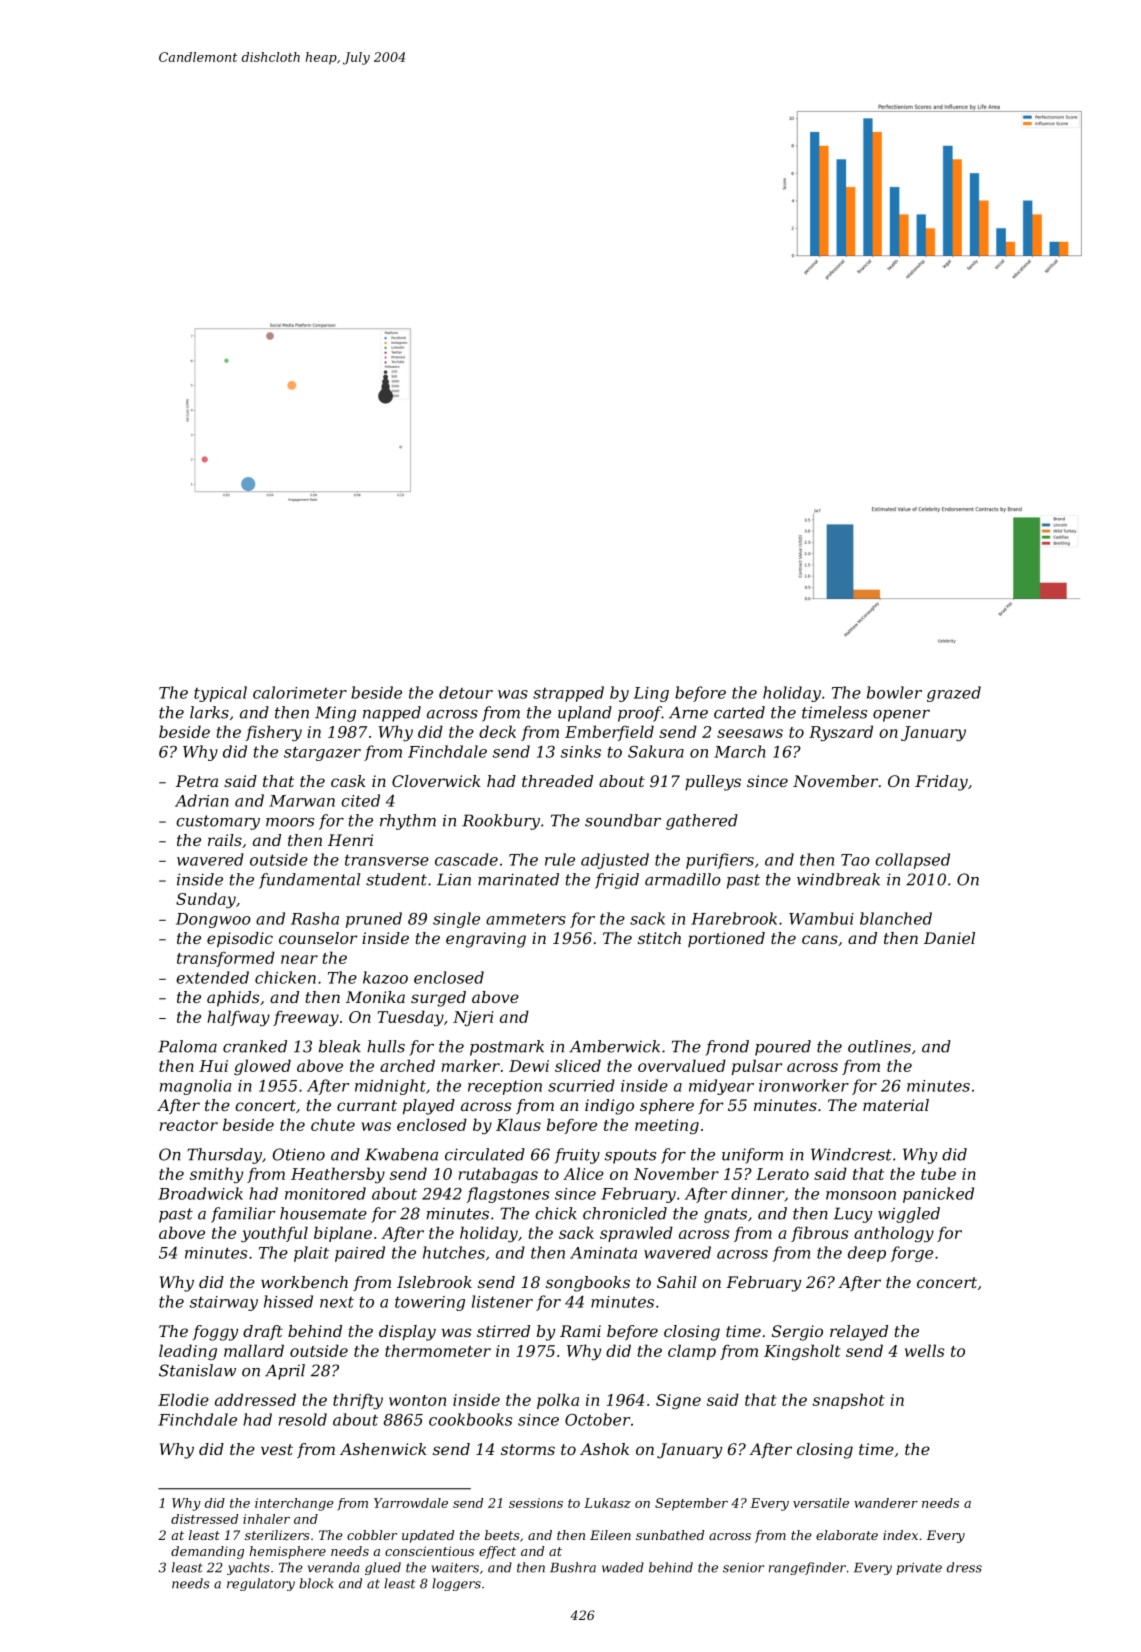 This document has width=1141, height=1652. Describe the element at coordinates (183, 1399) in the document. I see `Elodie` at that location.
